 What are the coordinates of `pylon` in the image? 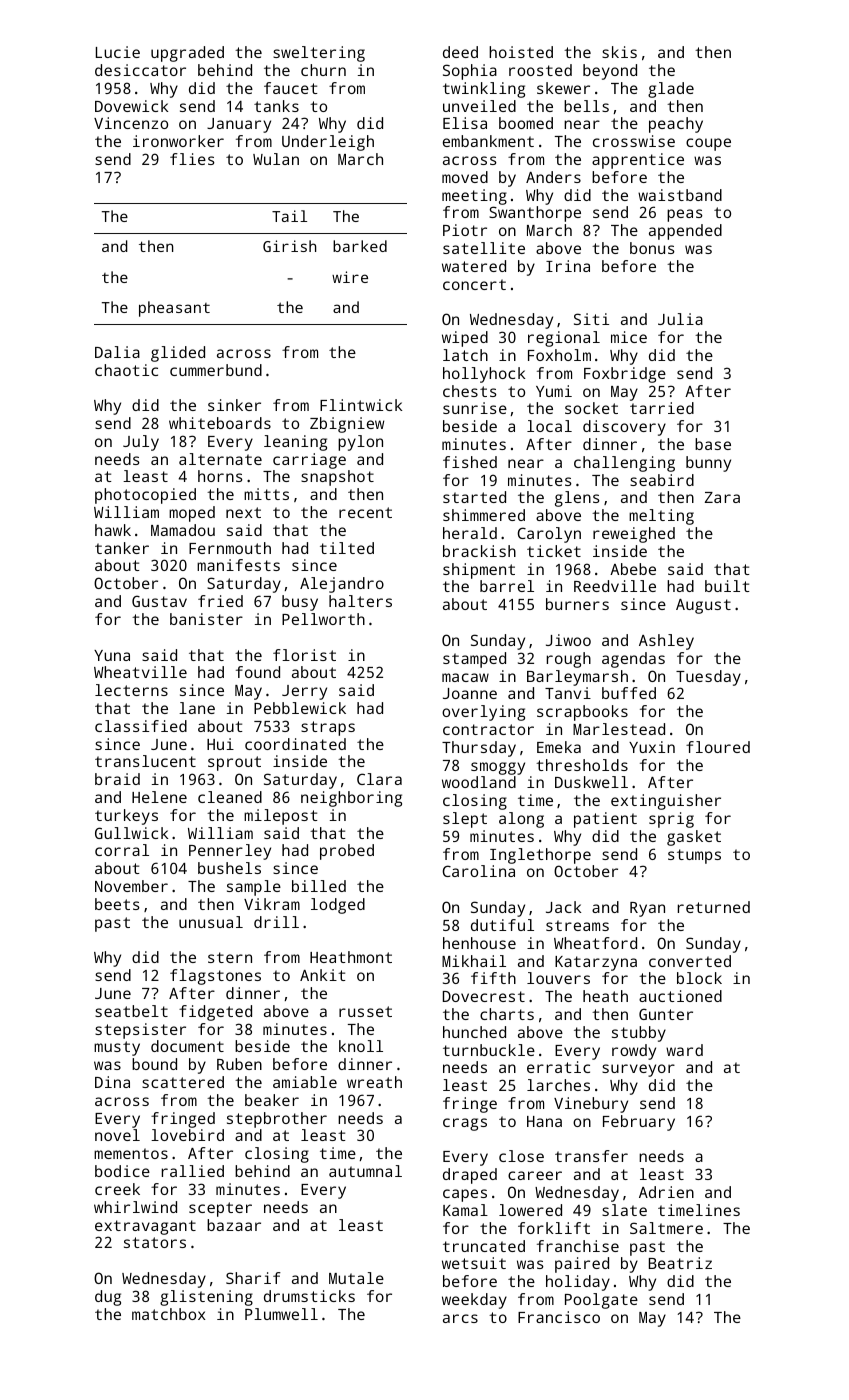 It's located at (360, 443).
